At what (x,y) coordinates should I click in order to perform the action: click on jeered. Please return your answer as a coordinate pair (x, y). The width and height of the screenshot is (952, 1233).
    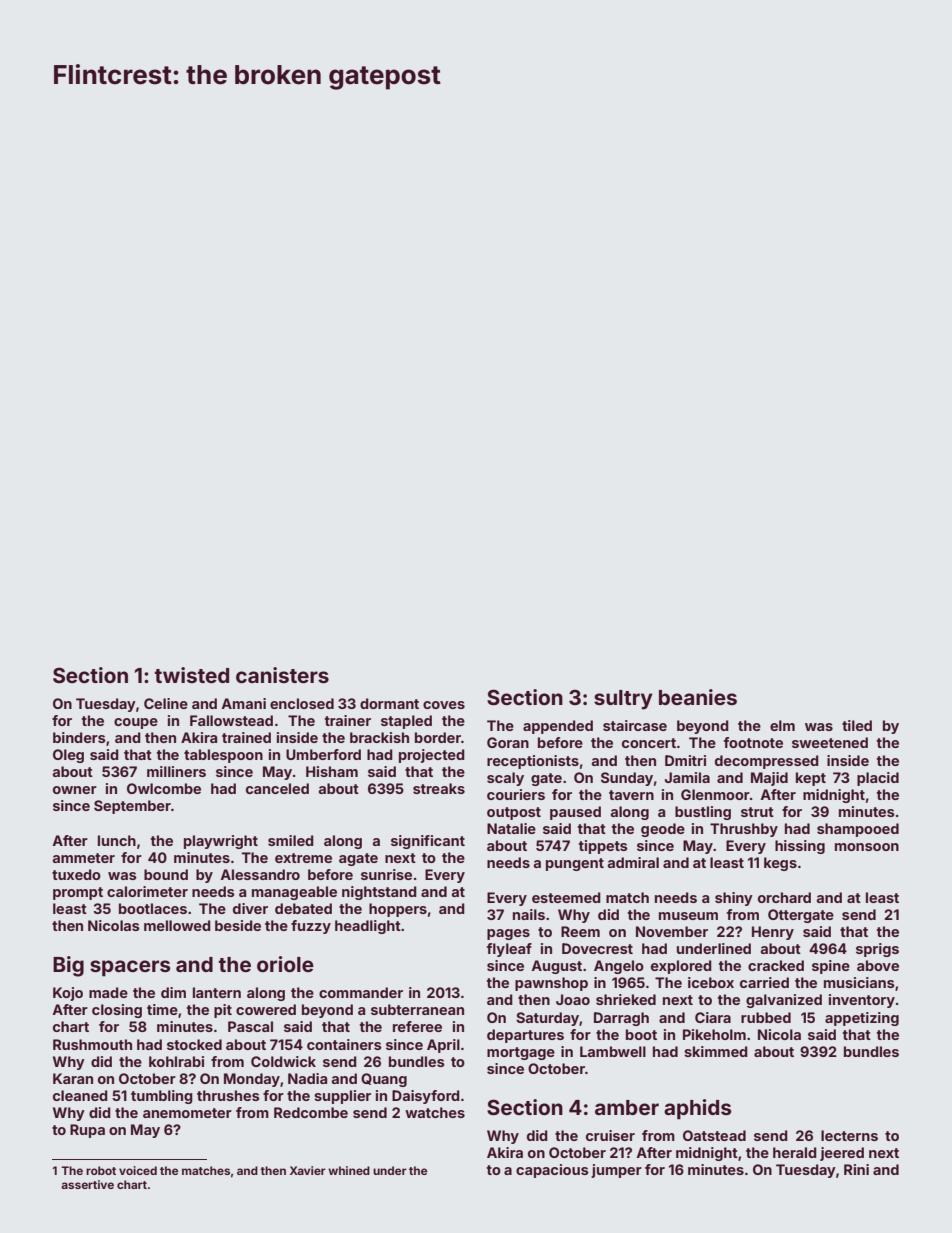
    Looking at the image, I should click on (842, 1154).
